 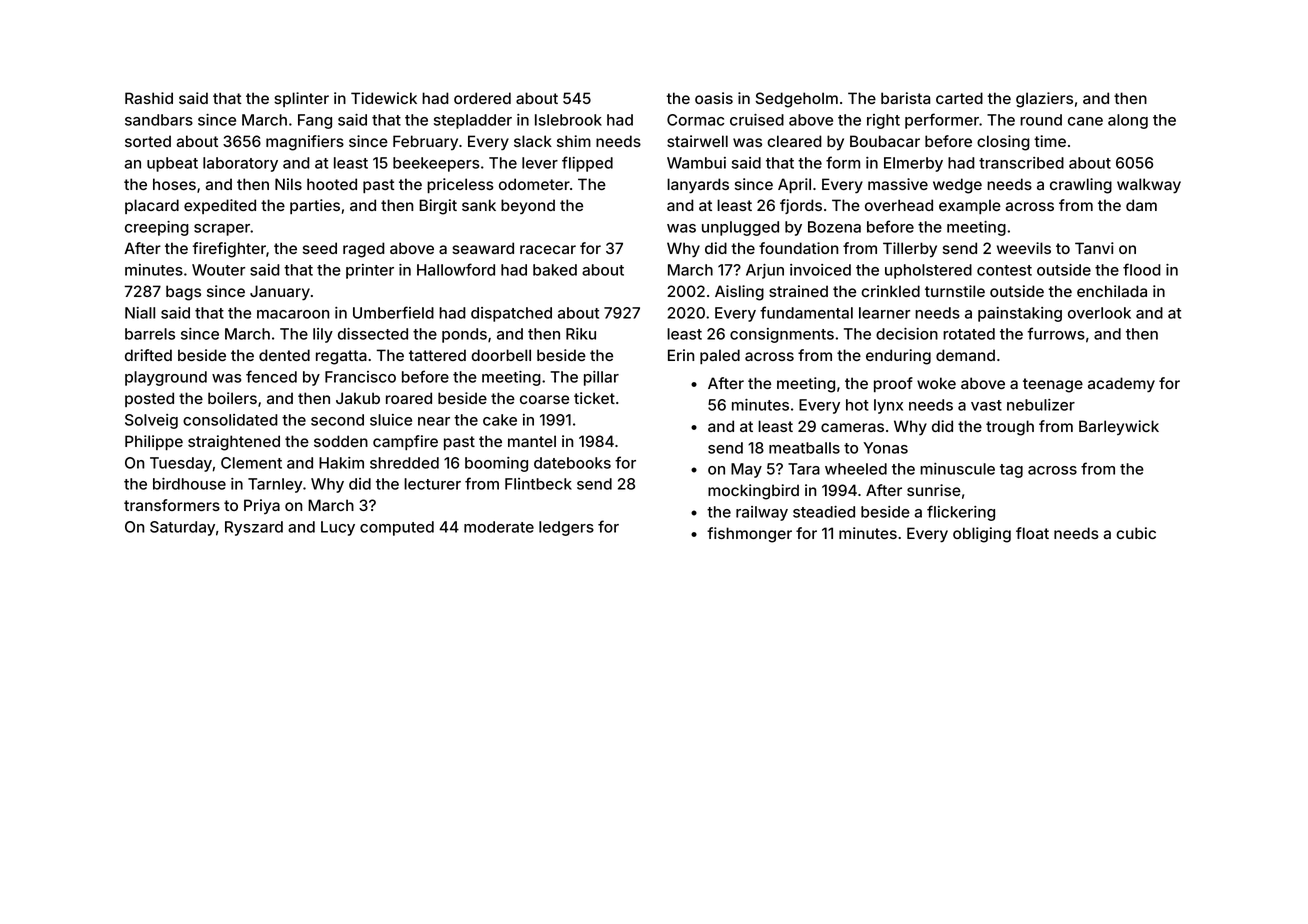 I want to click on walkway, so click(x=1149, y=186).
